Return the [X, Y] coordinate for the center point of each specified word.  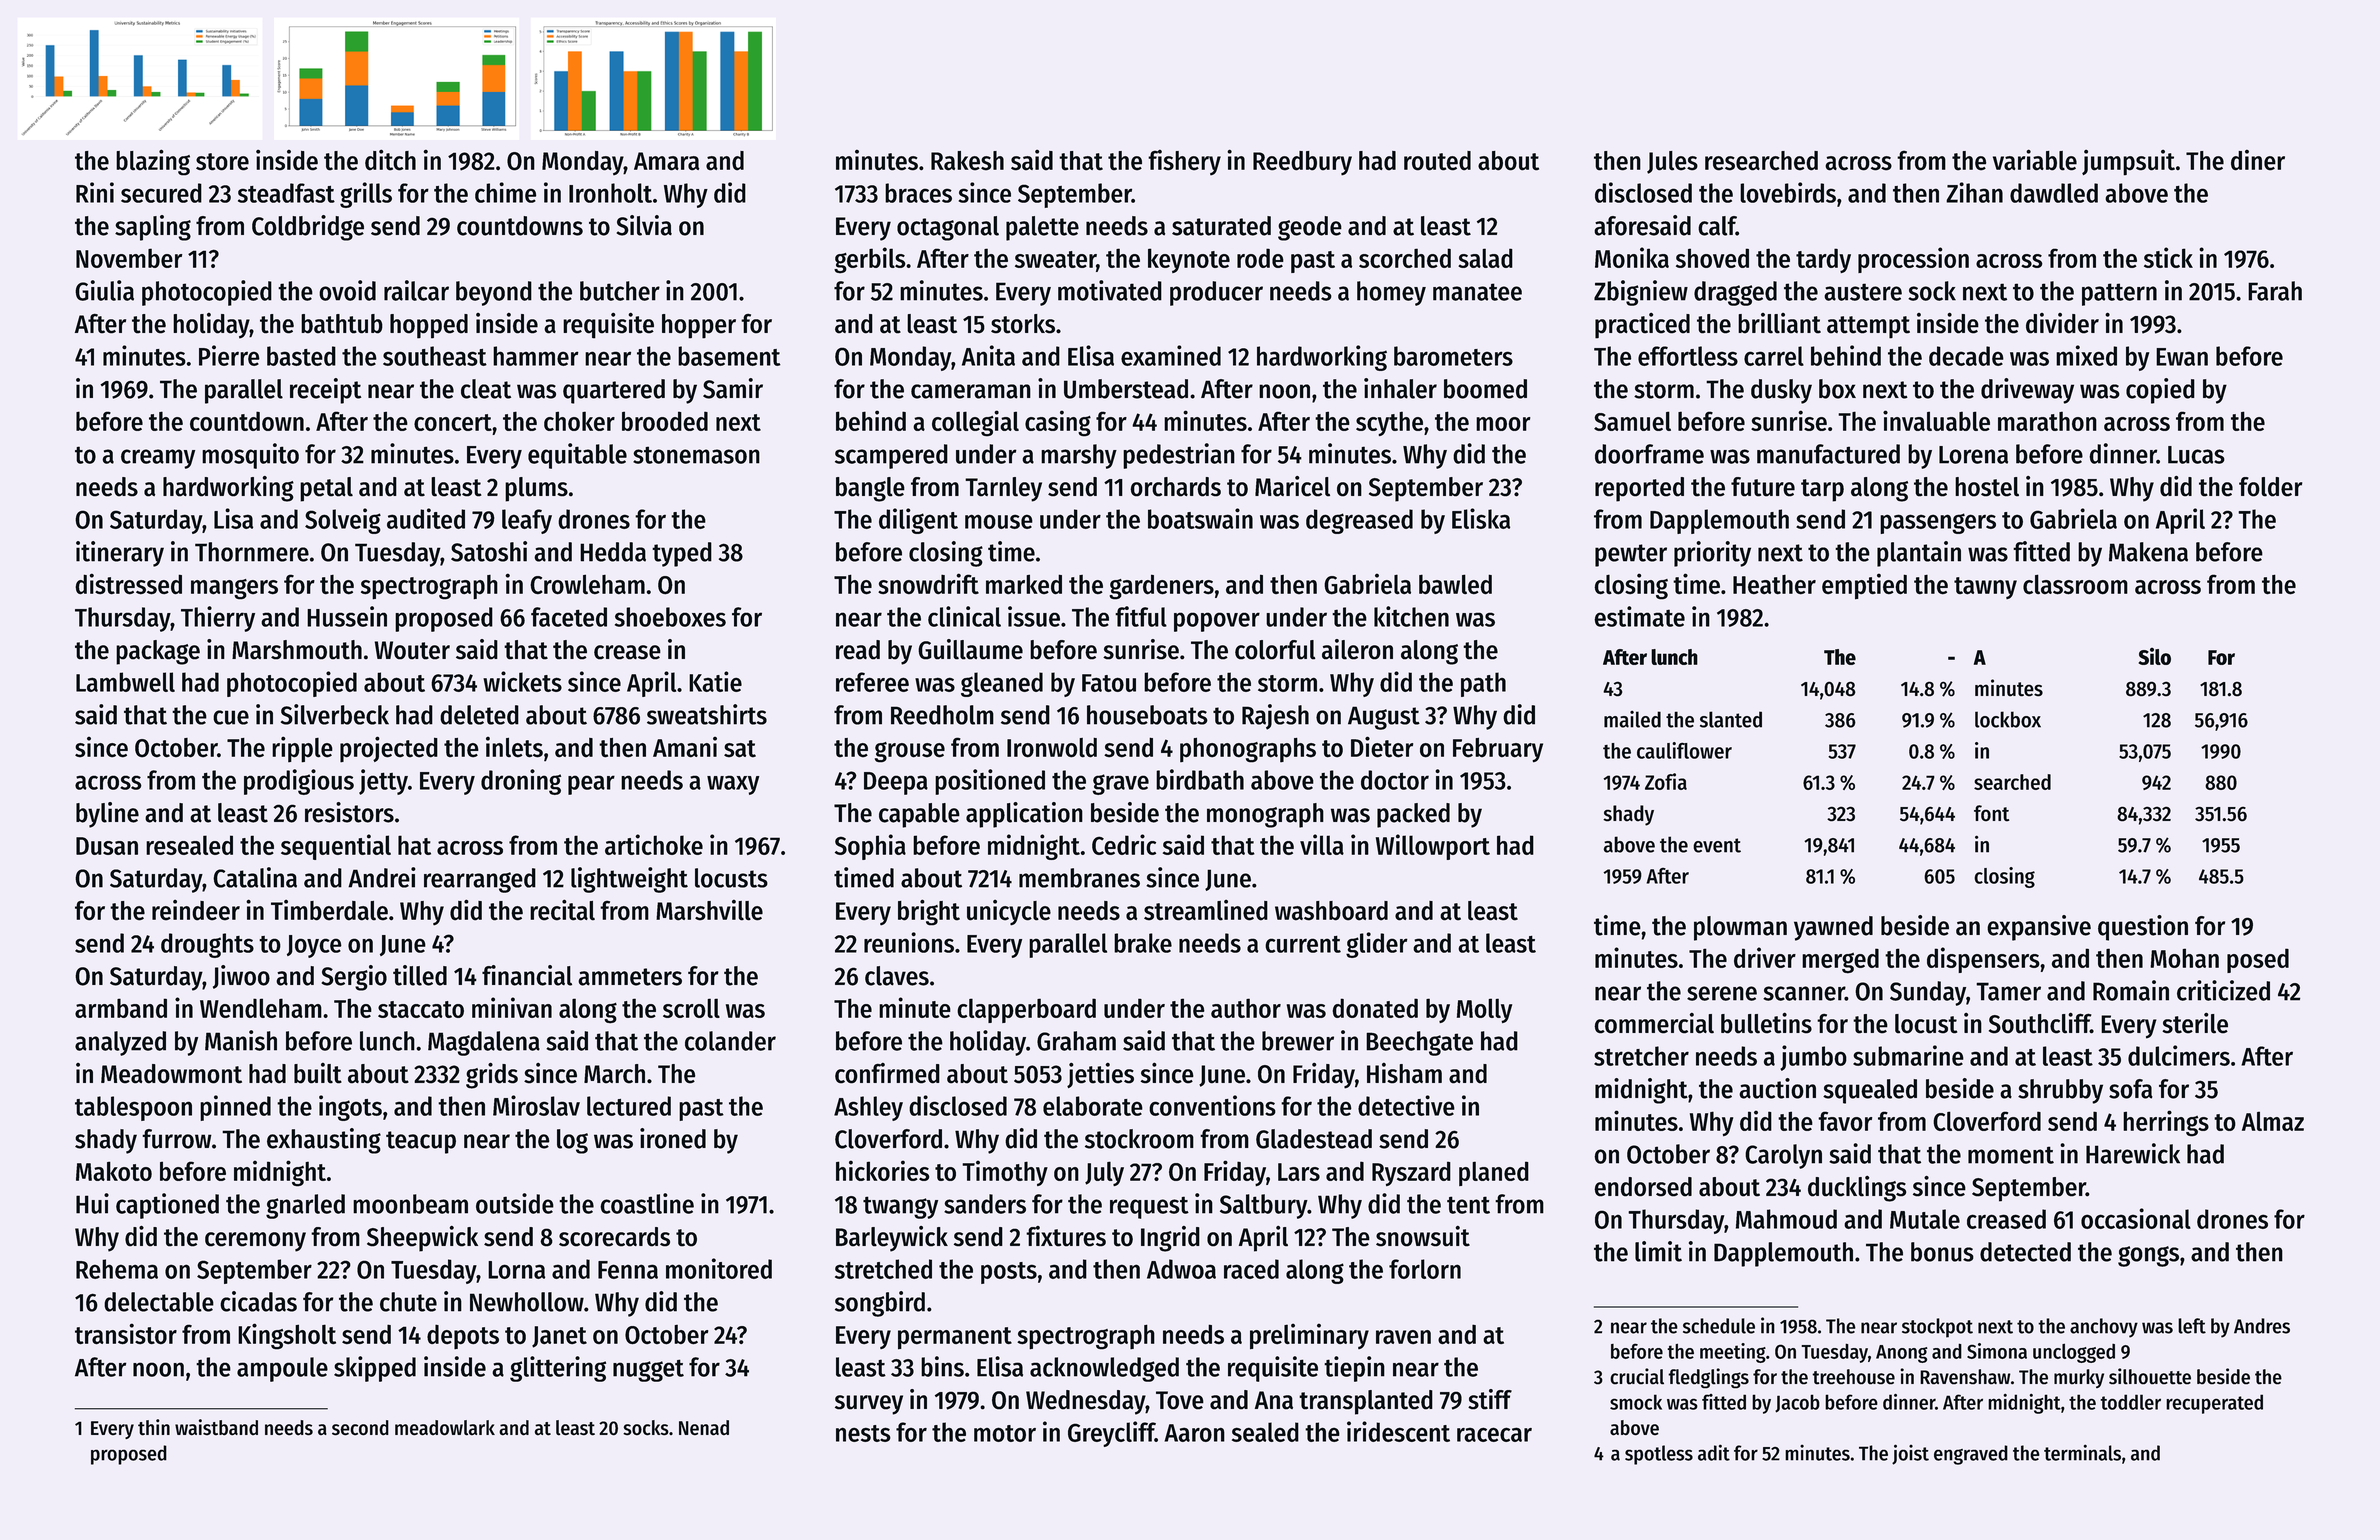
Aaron [1194, 1433]
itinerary [120, 554]
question [2143, 928]
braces [918, 193]
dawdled [2054, 193]
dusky [1781, 391]
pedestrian [1179, 456]
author [1246, 1008]
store [222, 162]
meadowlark [445, 1428]
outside [515, 1203]
